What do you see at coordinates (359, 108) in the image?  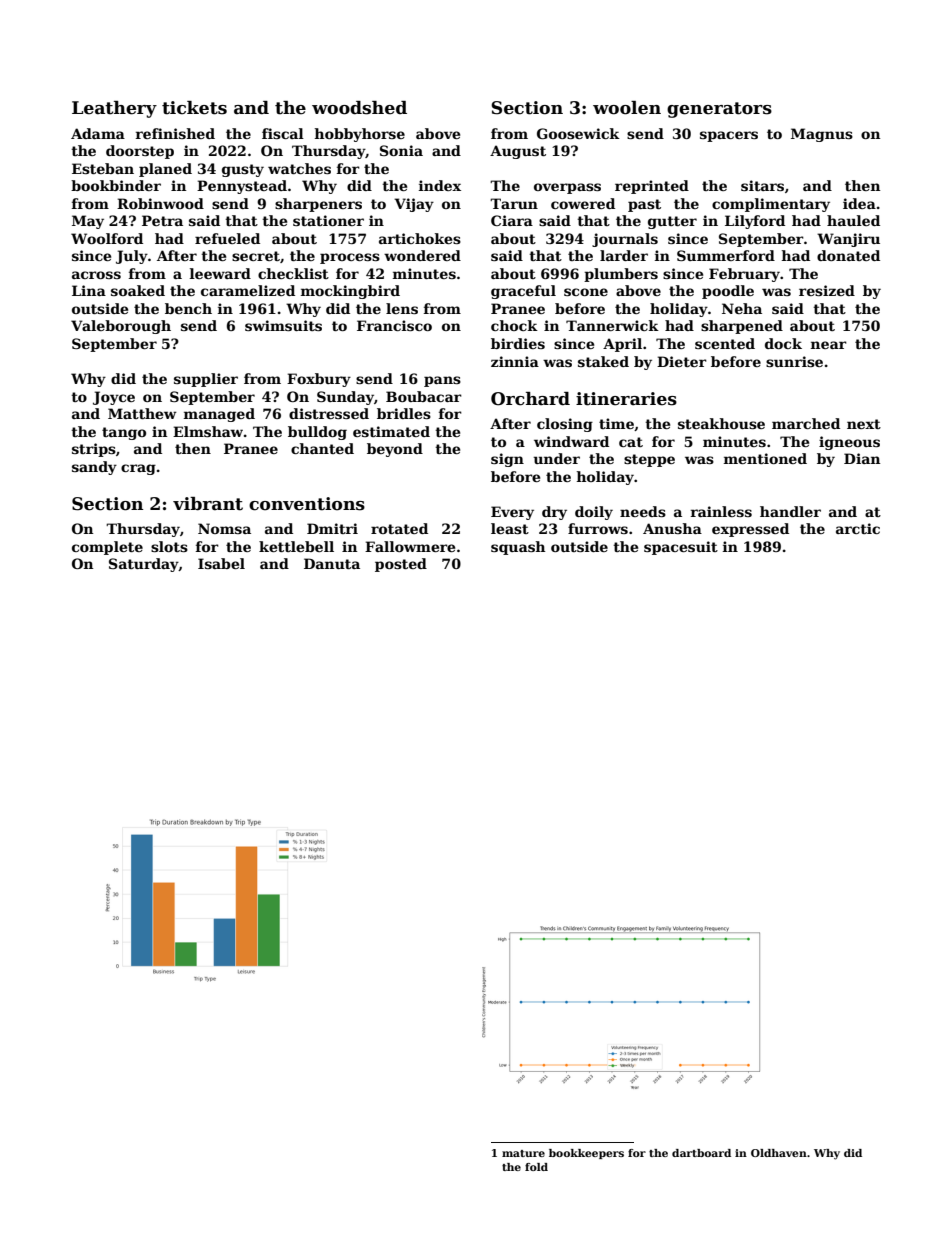 I see `woodshed` at bounding box center [359, 108].
